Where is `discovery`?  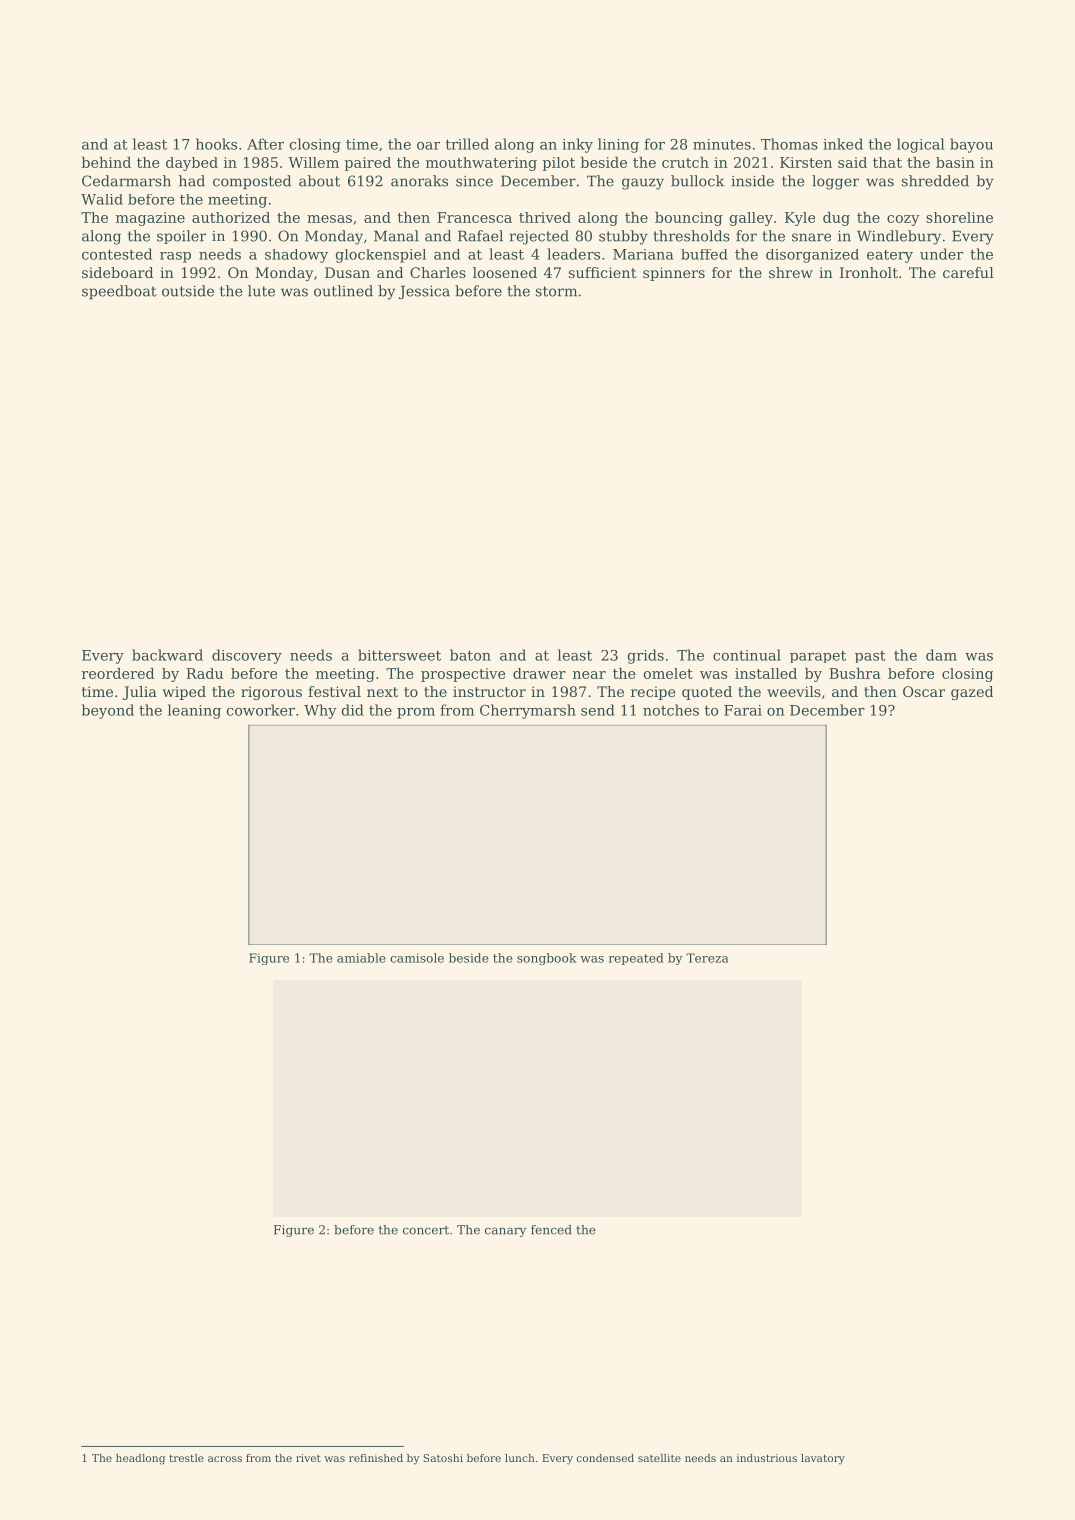
discovery is located at coordinates (247, 656).
